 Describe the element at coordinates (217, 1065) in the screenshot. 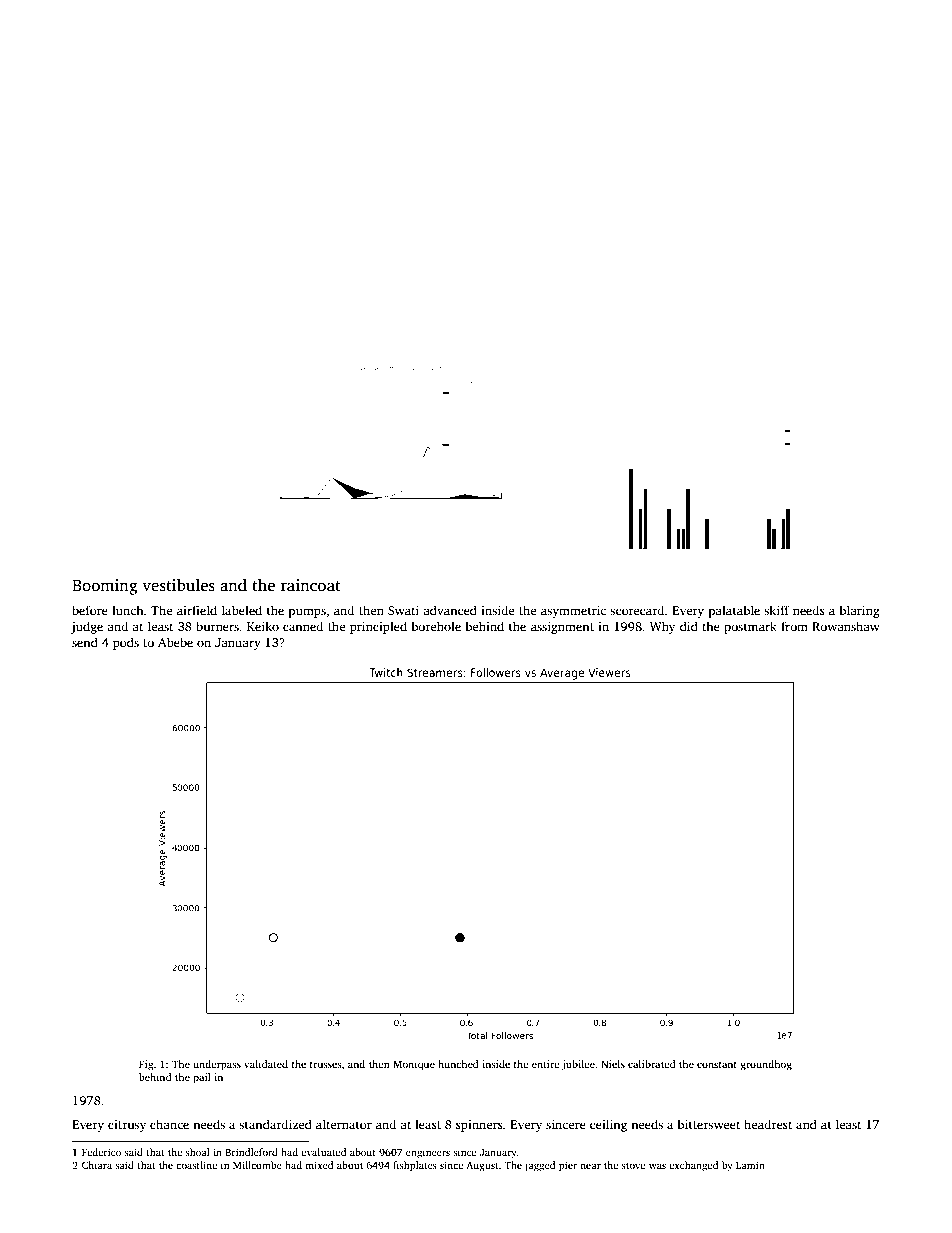

I see `underpass` at that location.
